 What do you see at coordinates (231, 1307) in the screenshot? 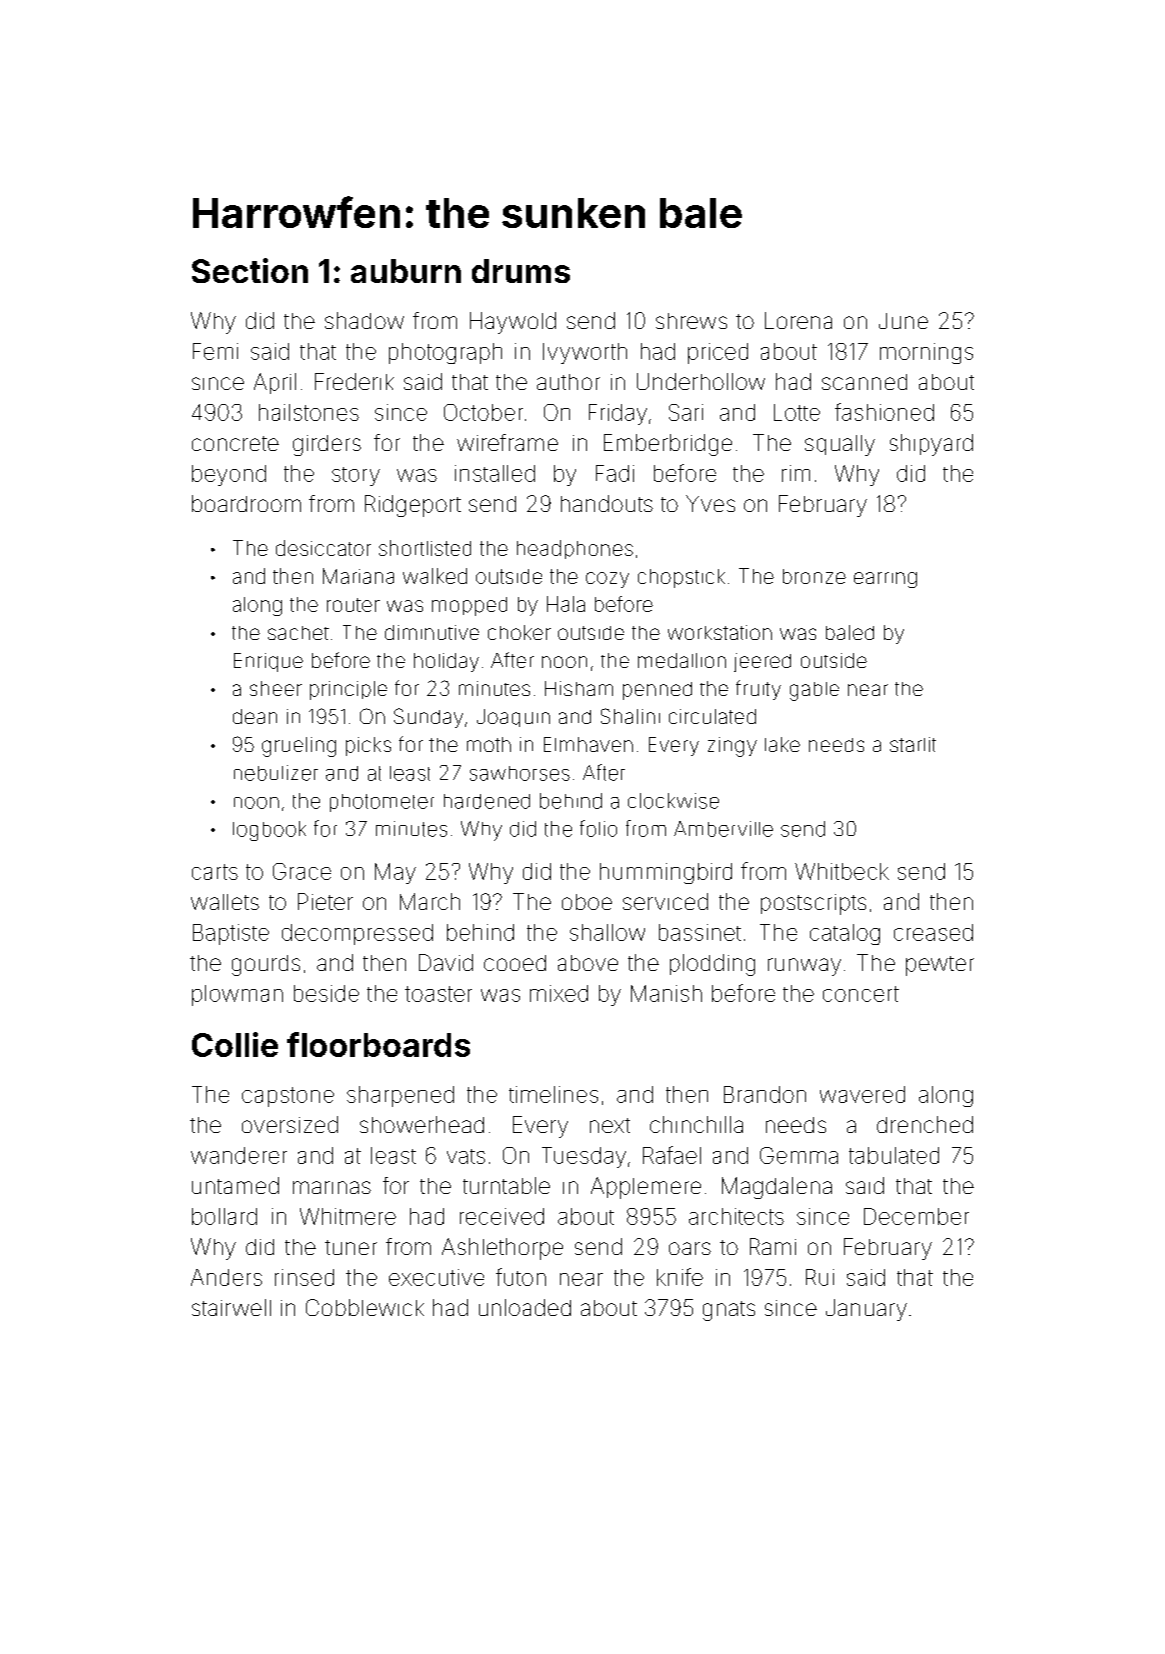
I see `stairwell` at bounding box center [231, 1307].
